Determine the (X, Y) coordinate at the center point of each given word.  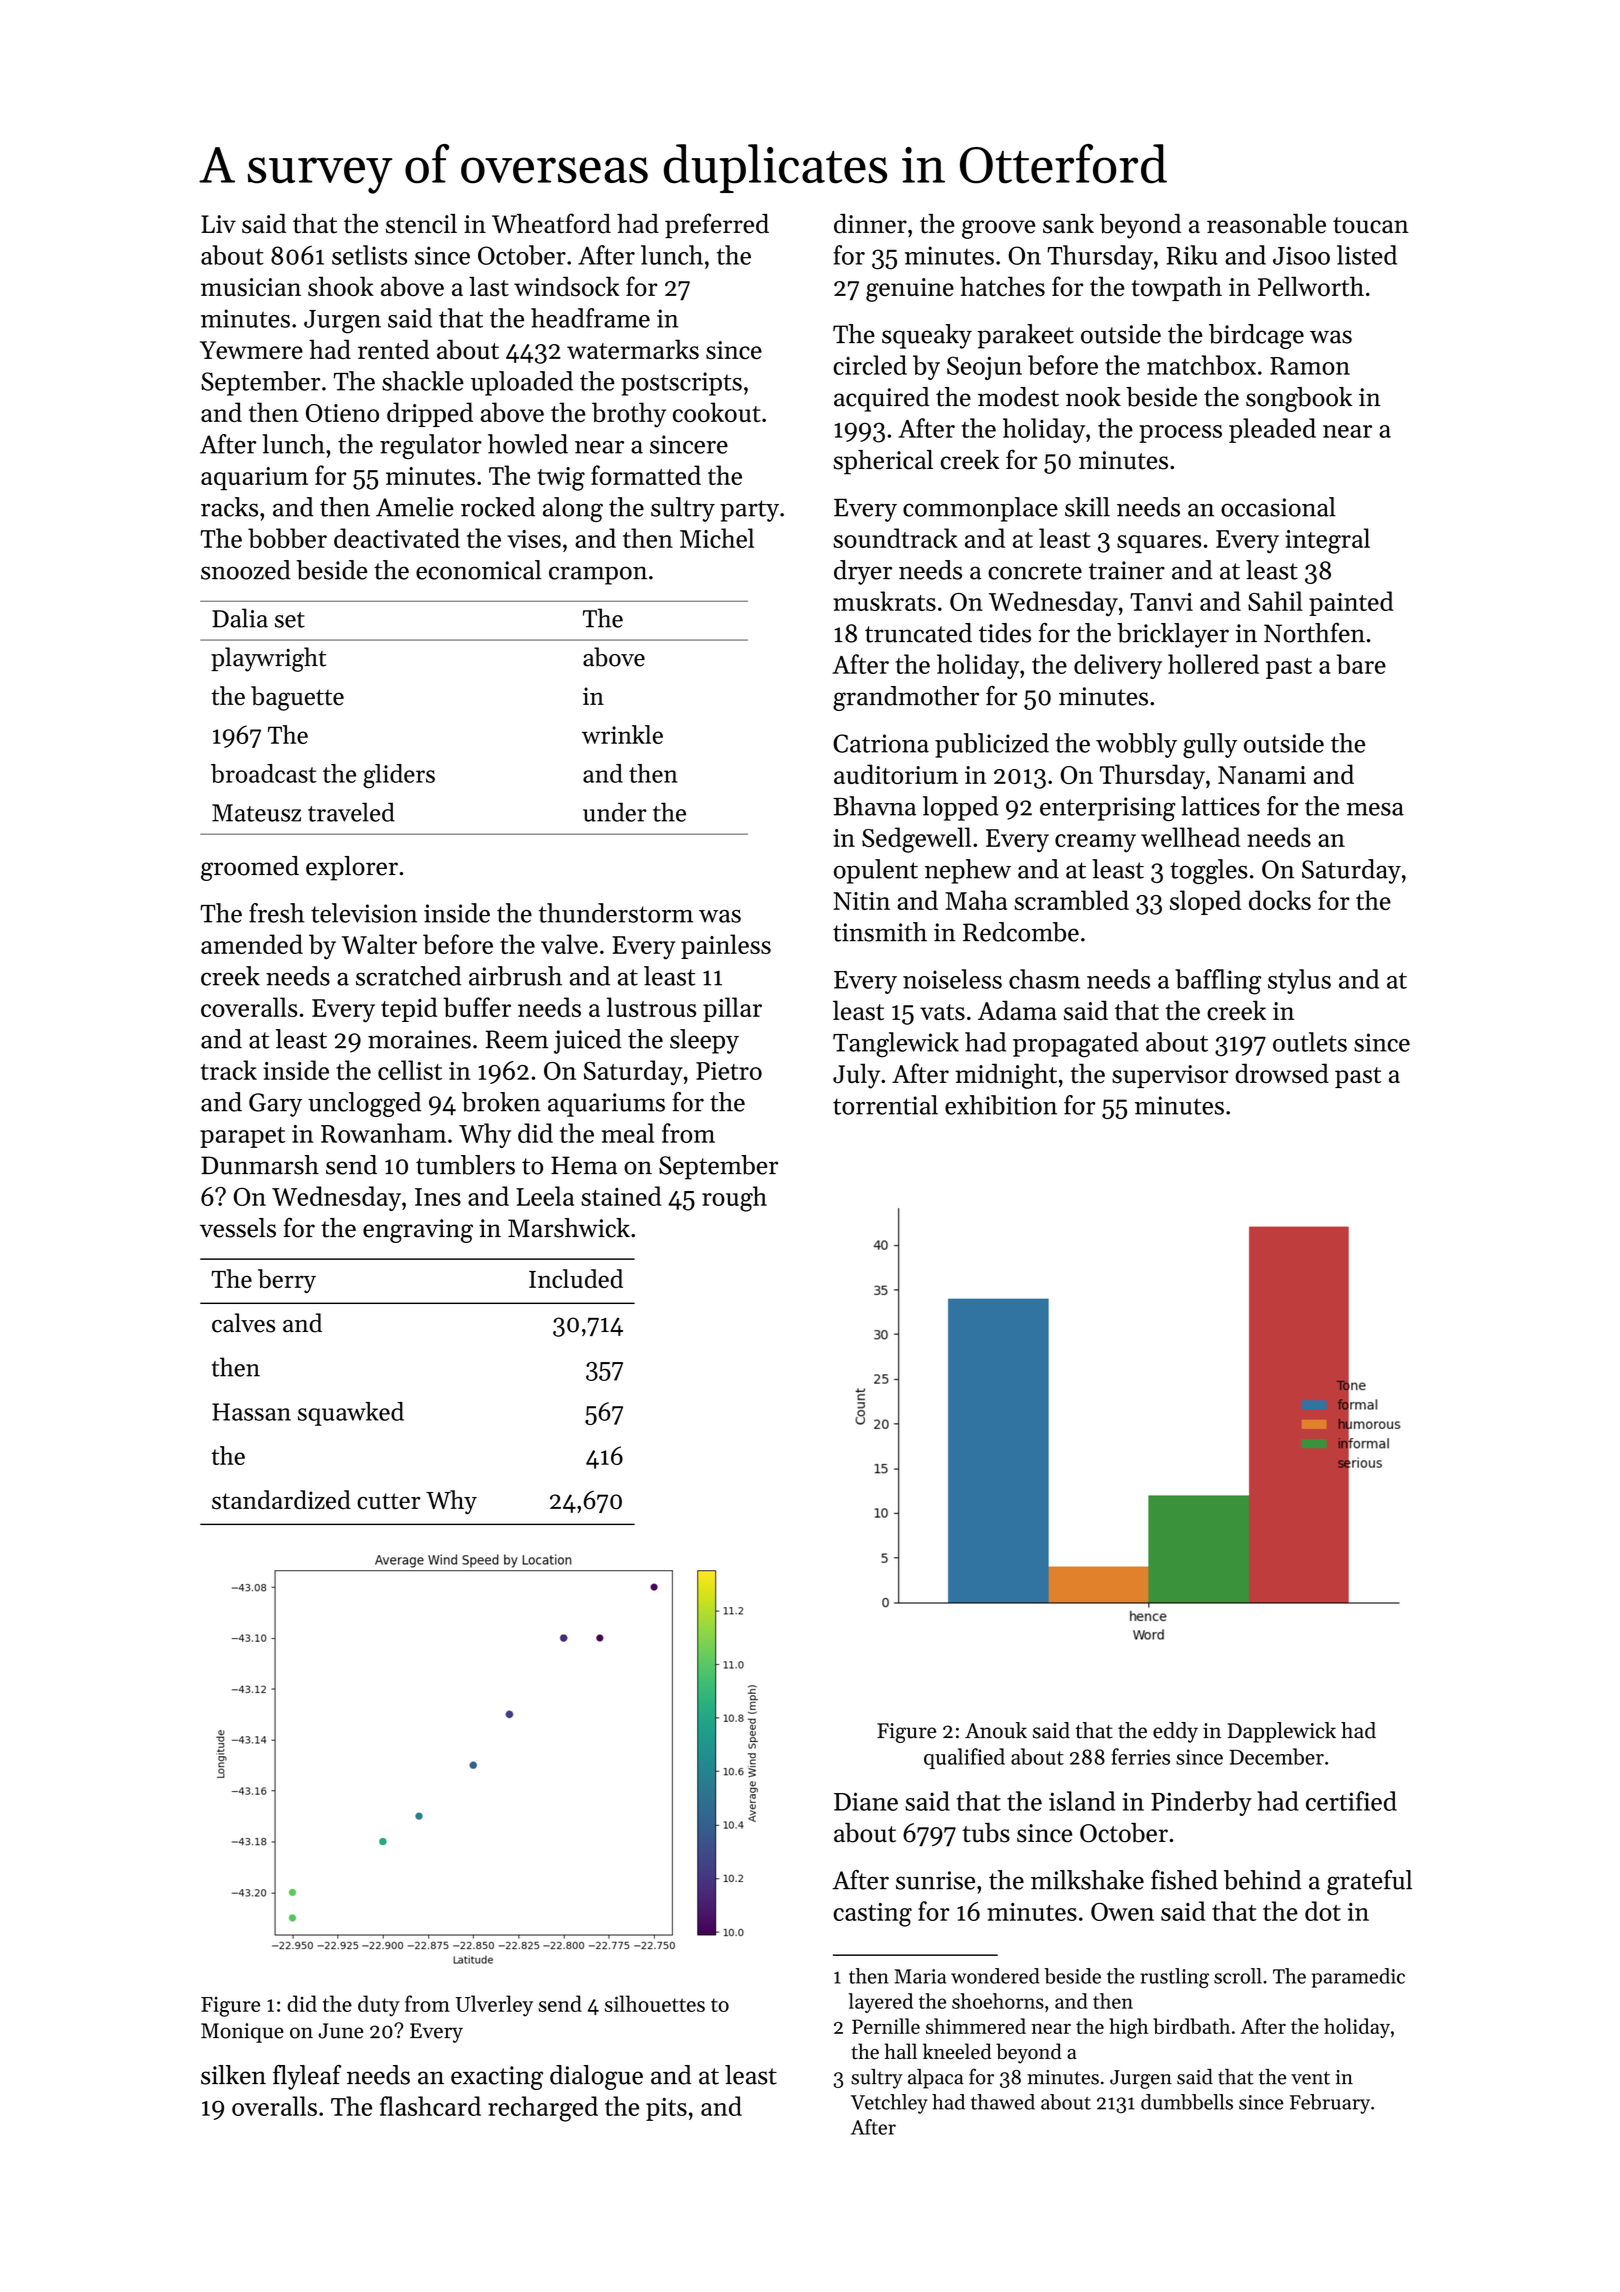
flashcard (430, 2106)
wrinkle (622, 734)
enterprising (1108, 809)
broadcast (264, 773)
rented (393, 349)
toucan (1371, 225)
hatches (1002, 286)
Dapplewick (1282, 1732)
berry (287, 1281)
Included (576, 1278)
